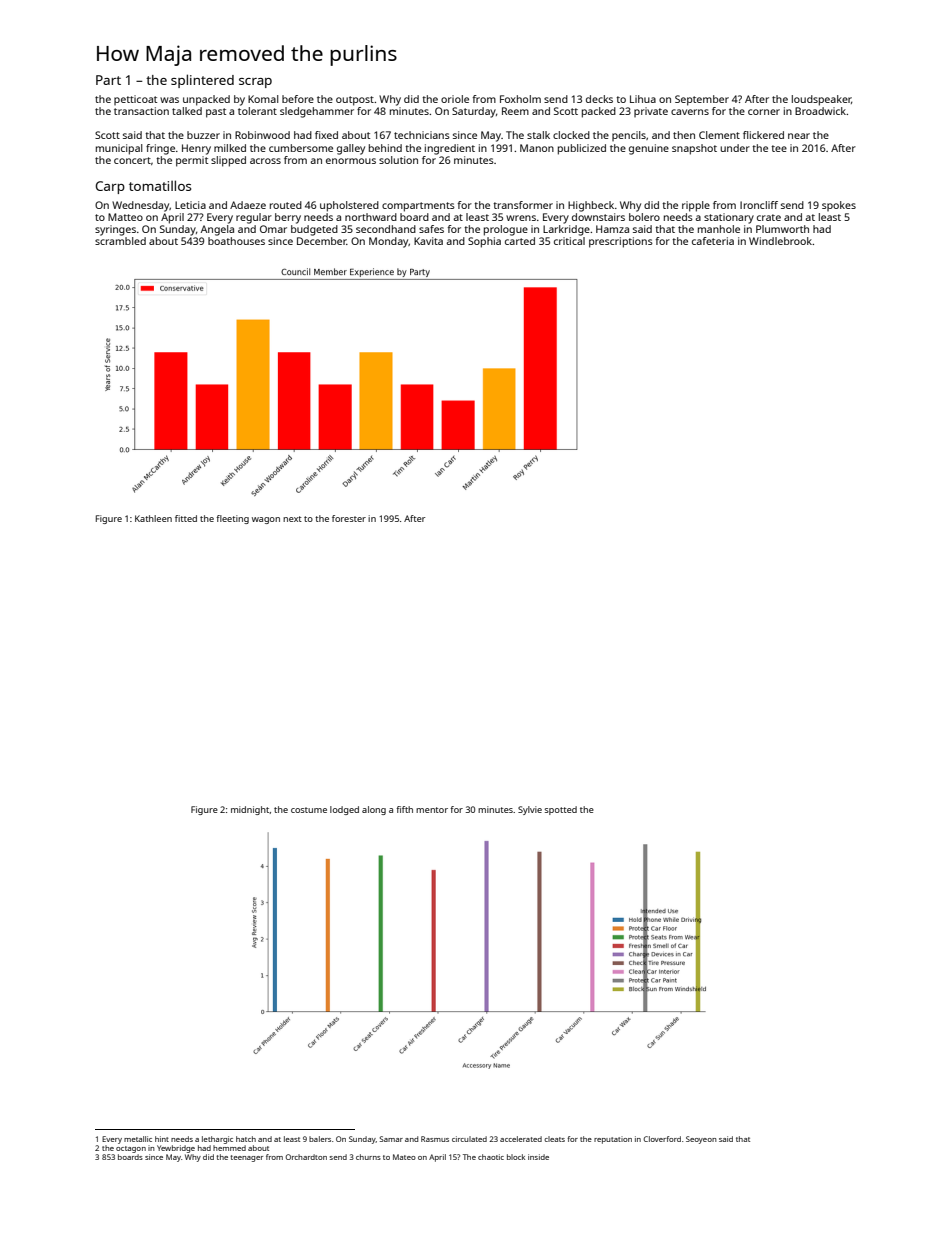 The height and width of the screenshot is (1233, 952). I want to click on balers, so click(320, 1139).
